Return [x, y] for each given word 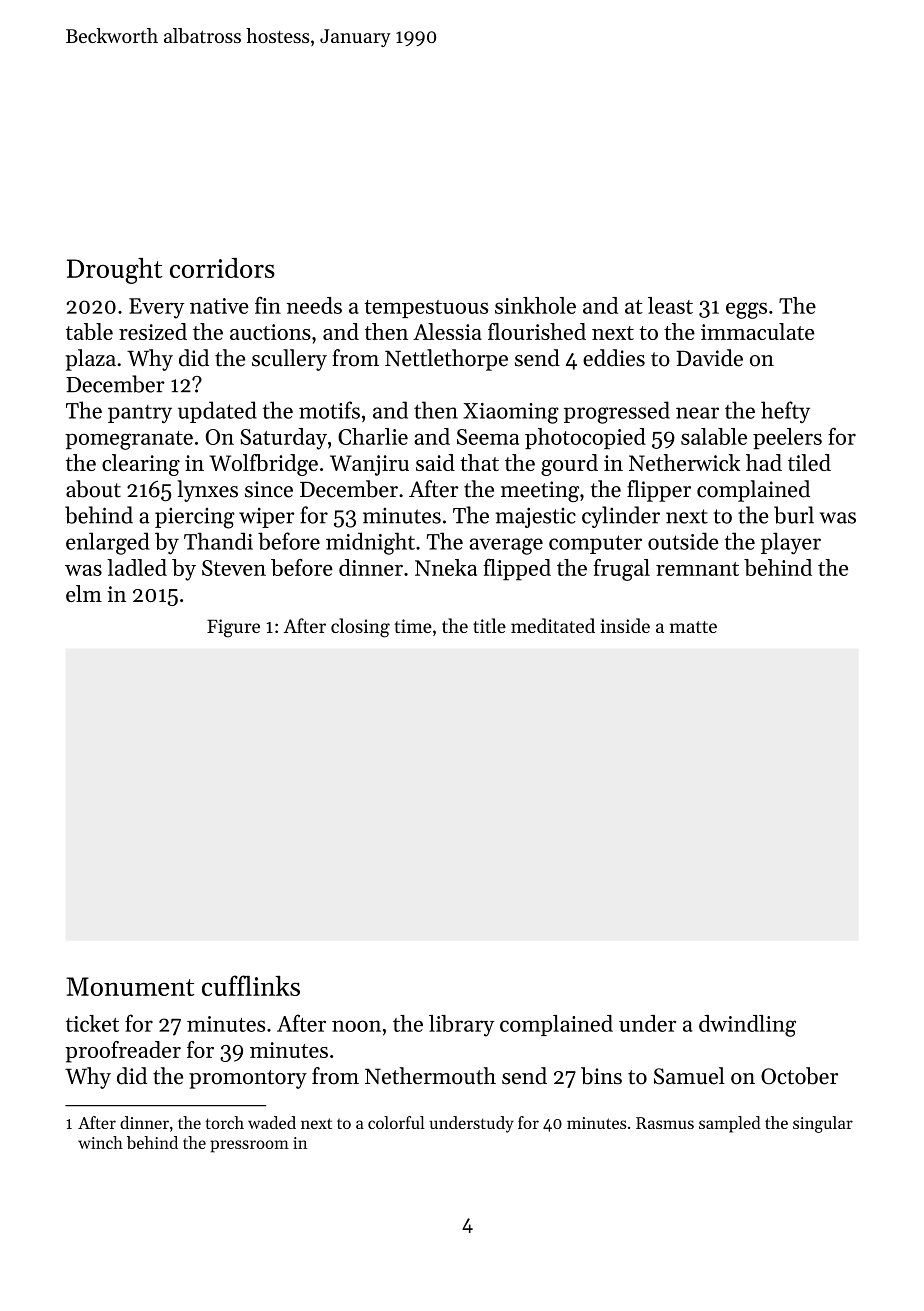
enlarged [107, 543]
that [479, 462]
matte [693, 627]
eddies [614, 358]
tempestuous [426, 309]
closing [360, 628]
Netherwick [684, 462]
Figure [233, 628]
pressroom [249, 1146]
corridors [222, 268]
